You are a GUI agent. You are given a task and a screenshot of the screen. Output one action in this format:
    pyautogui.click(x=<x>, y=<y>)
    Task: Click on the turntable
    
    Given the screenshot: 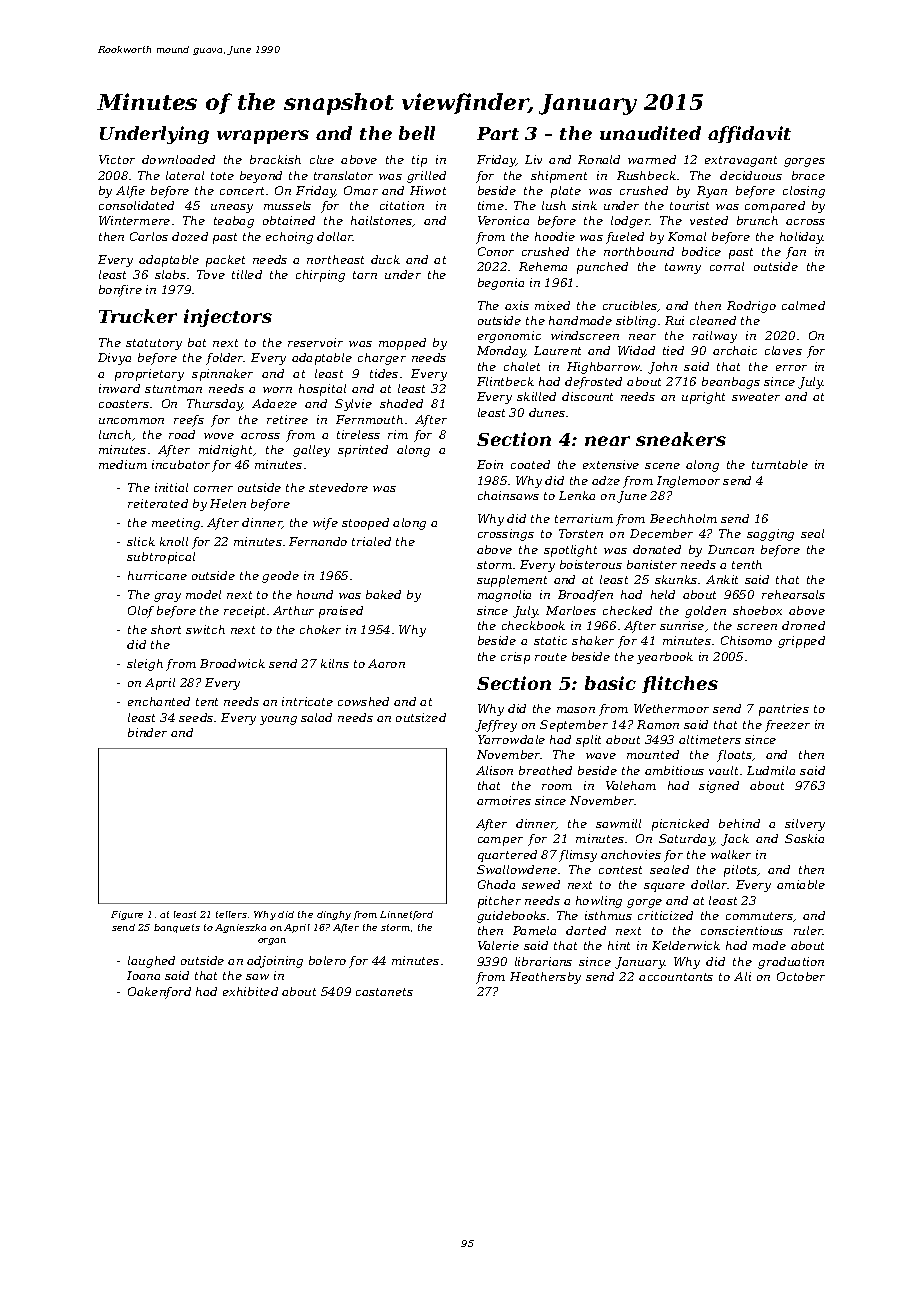 What is the action you would take?
    pyautogui.click(x=780, y=464)
